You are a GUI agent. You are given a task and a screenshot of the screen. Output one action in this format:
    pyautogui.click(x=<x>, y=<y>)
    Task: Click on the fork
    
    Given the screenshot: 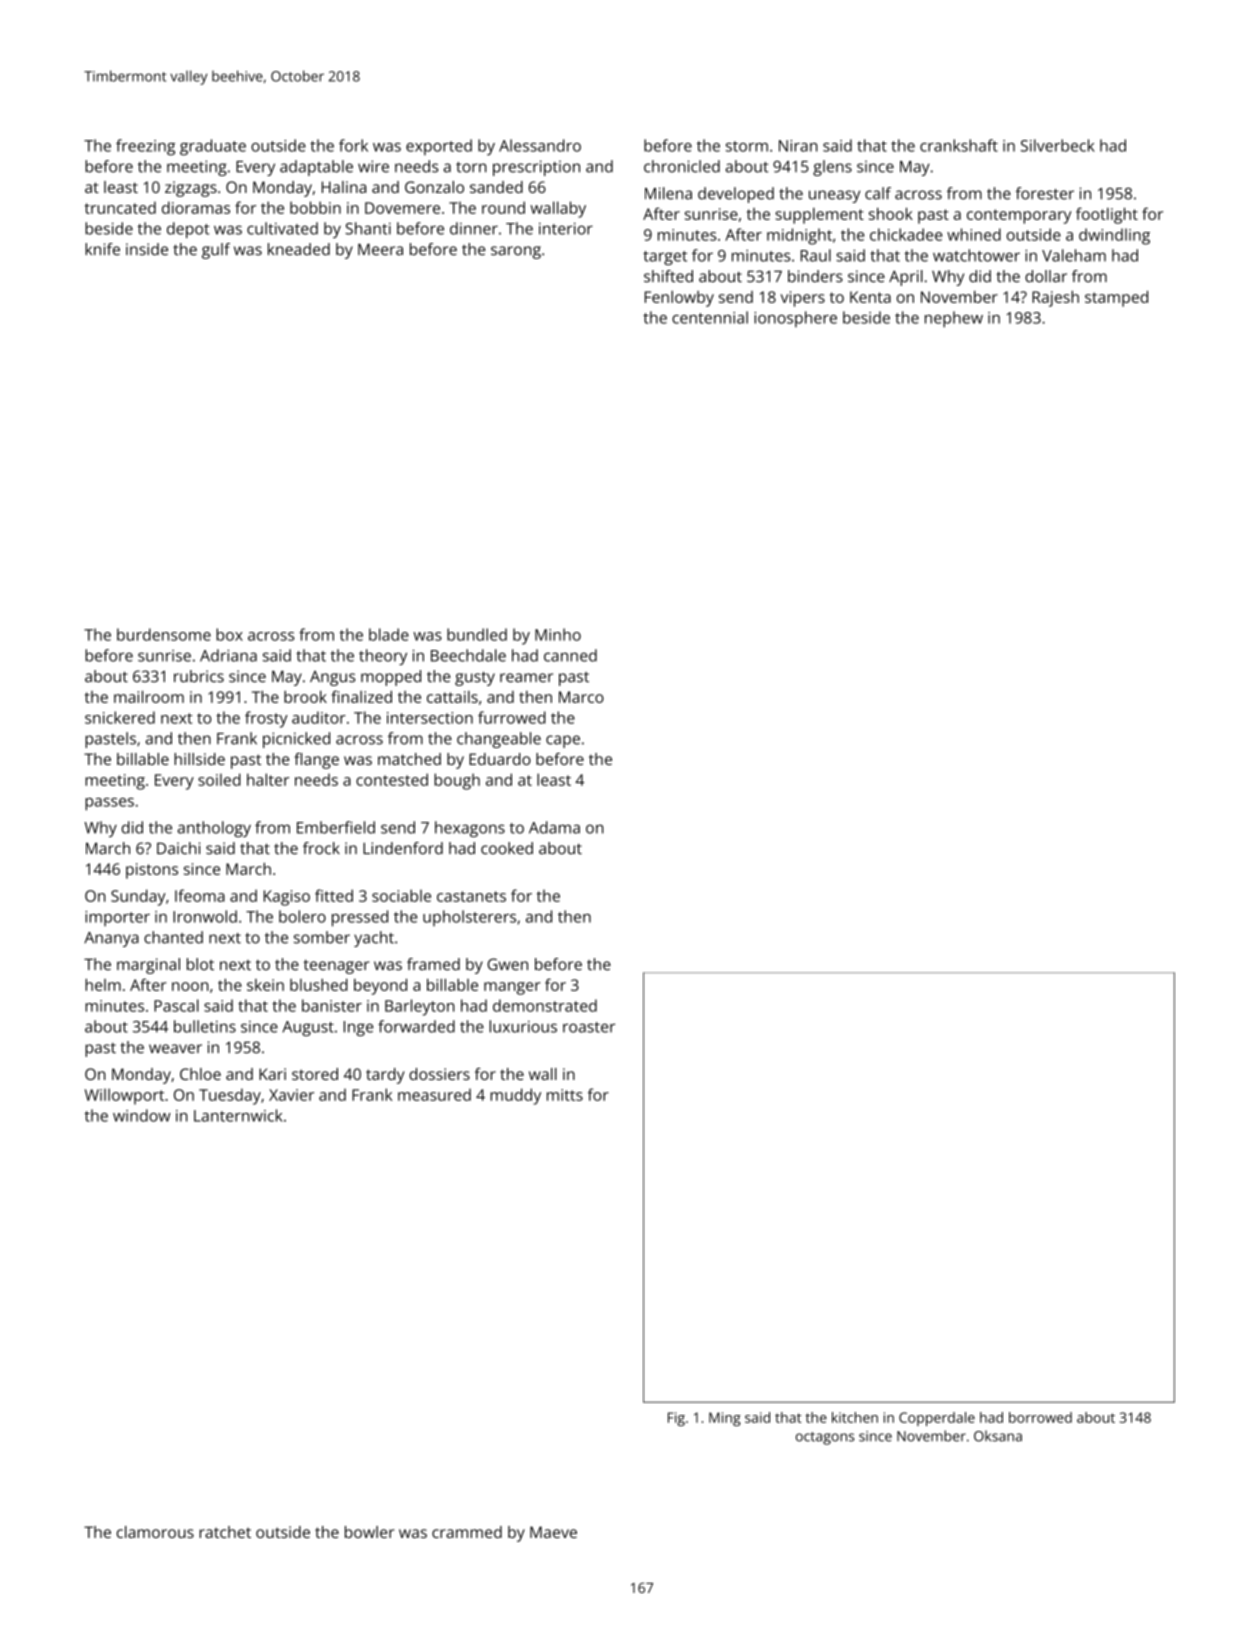 What is the action you would take?
    pyautogui.click(x=353, y=145)
